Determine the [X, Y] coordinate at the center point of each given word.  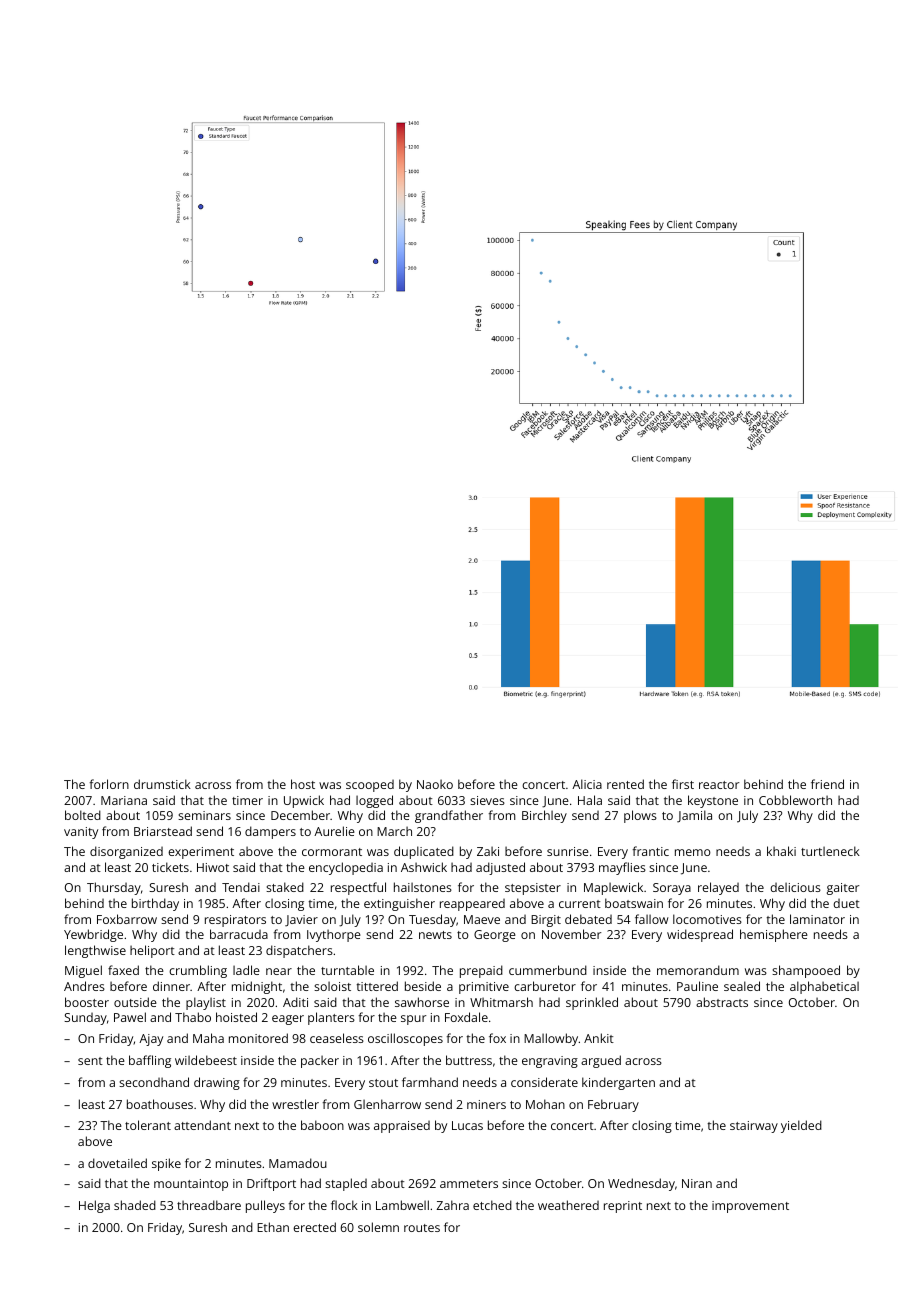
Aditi [295, 1002]
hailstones [423, 887]
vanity [81, 833]
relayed [718, 888]
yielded [801, 1126]
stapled [346, 1184]
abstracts [722, 1002]
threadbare [209, 1205]
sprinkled [592, 1003]
